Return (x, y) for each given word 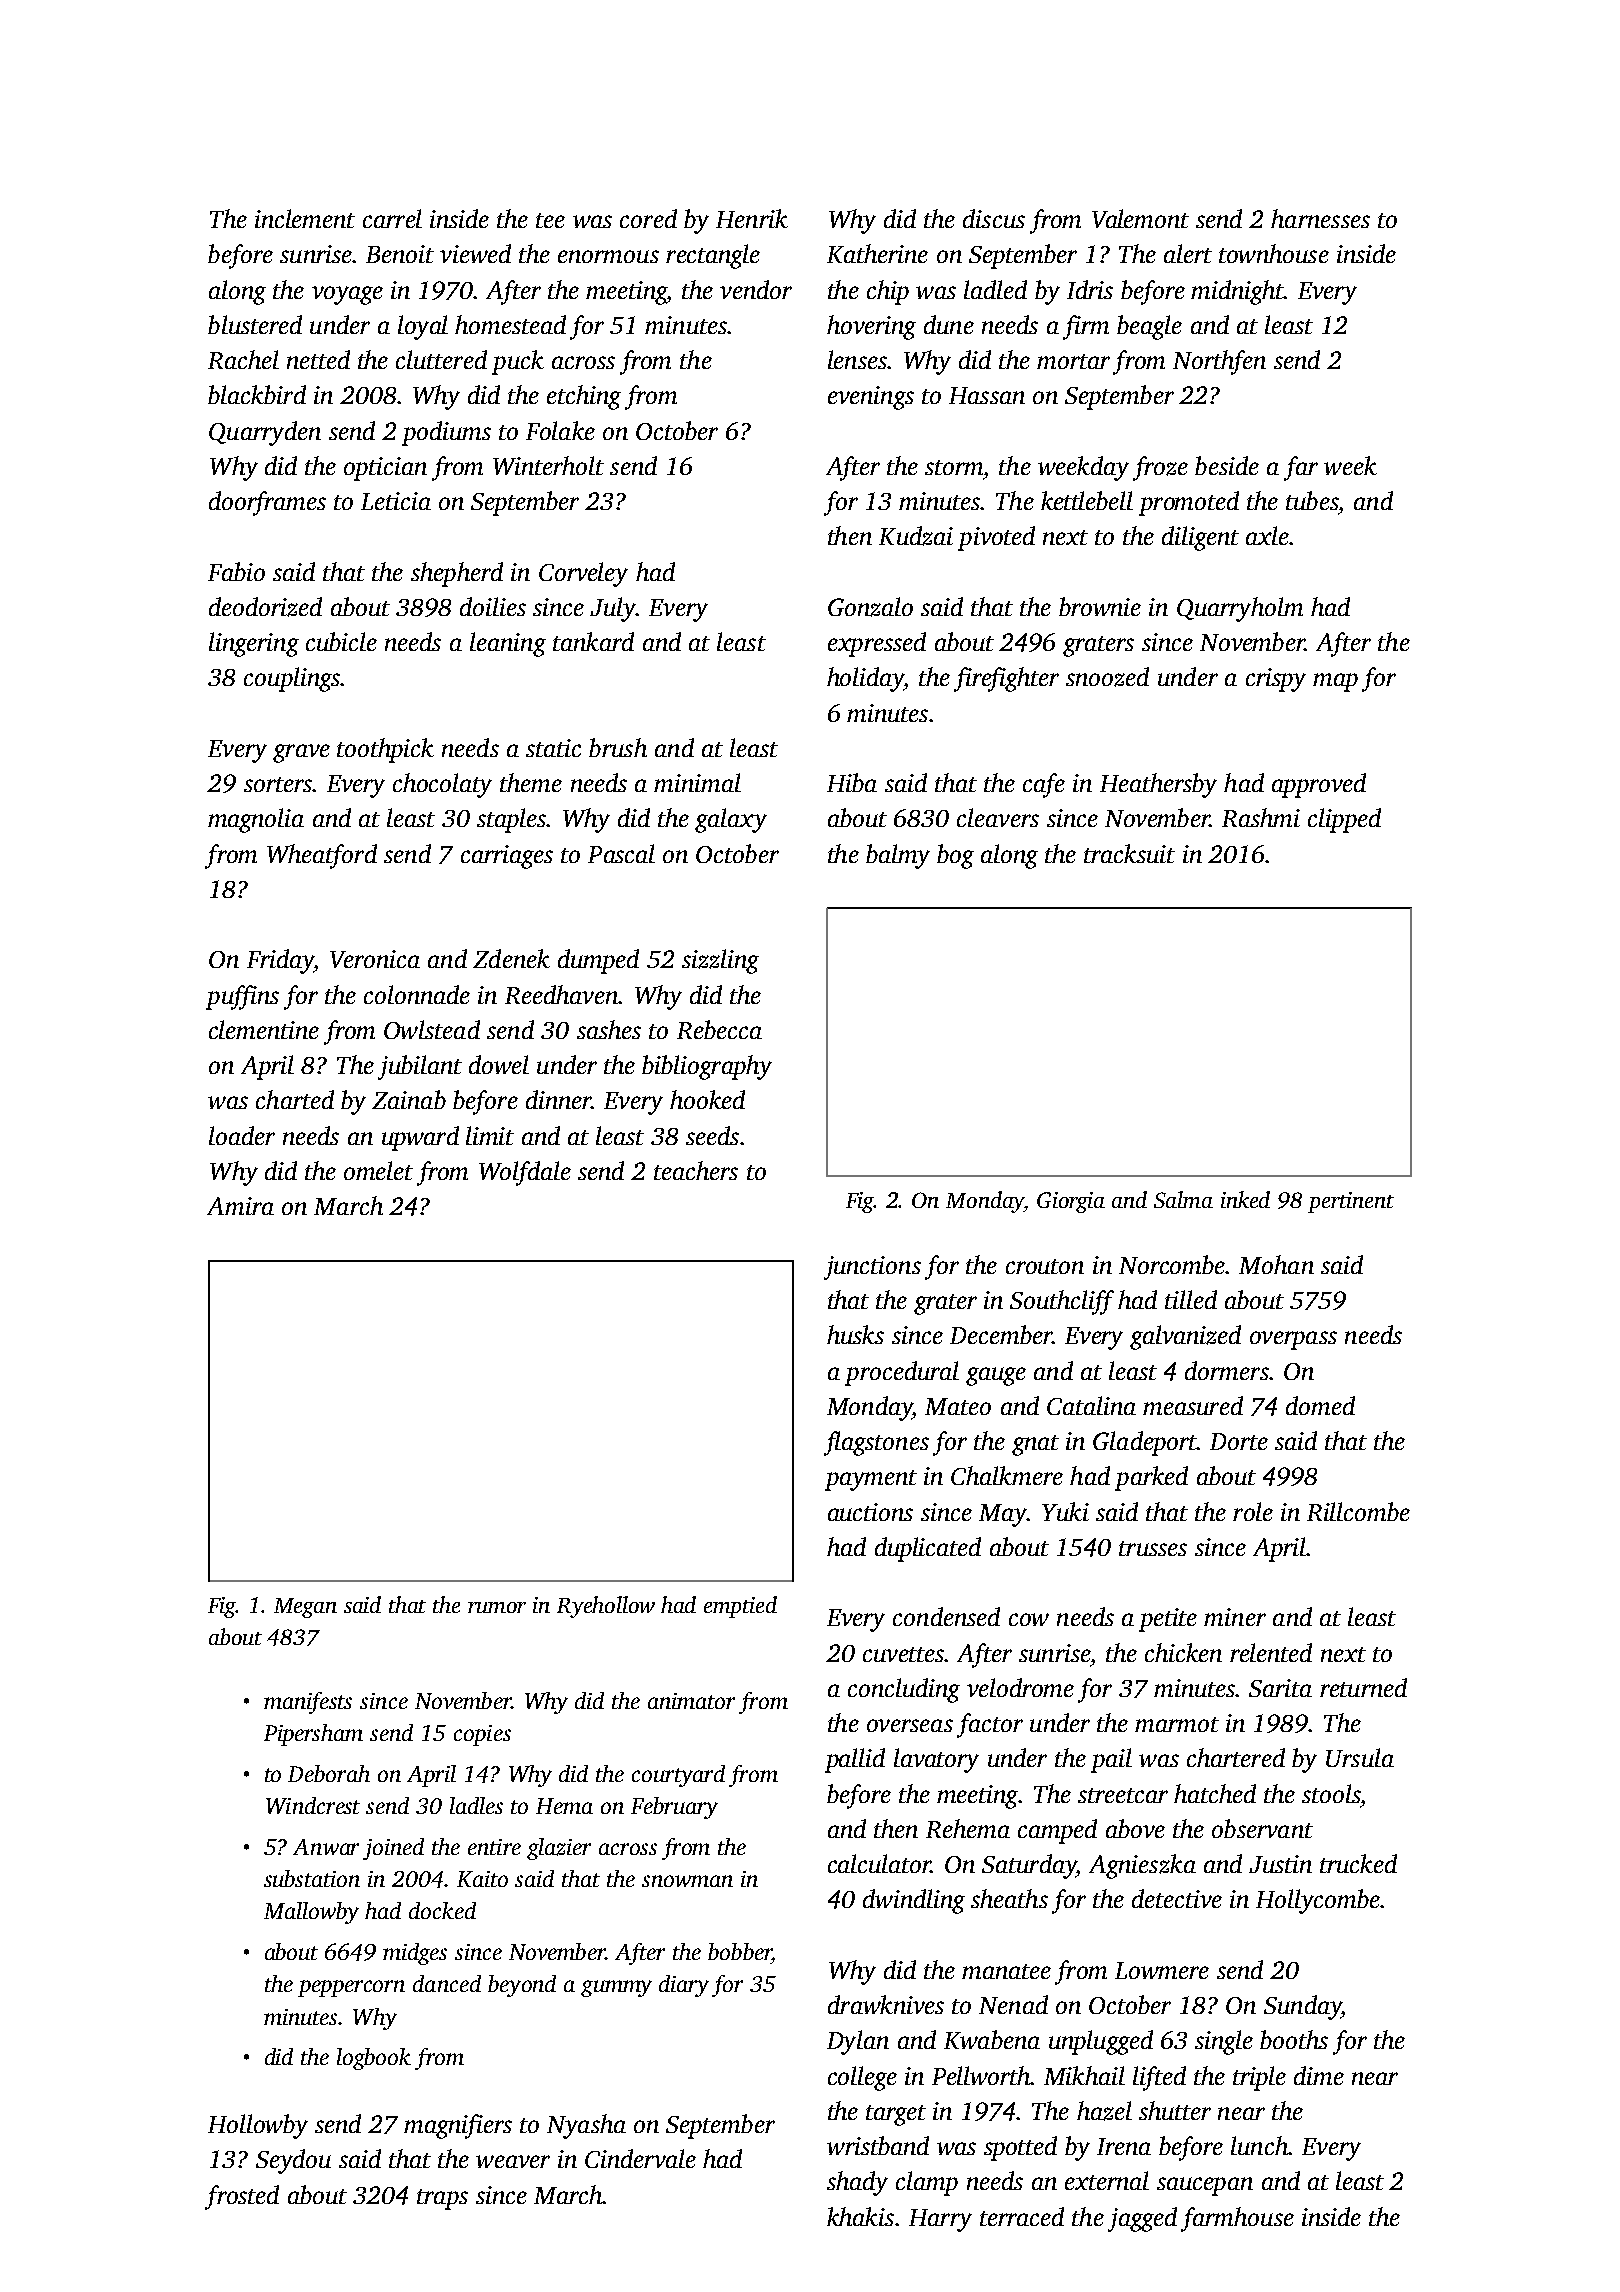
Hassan (987, 395)
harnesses (1320, 218)
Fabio (236, 571)
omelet (378, 1170)
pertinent (1351, 1202)
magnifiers (458, 2126)
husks (855, 1334)
